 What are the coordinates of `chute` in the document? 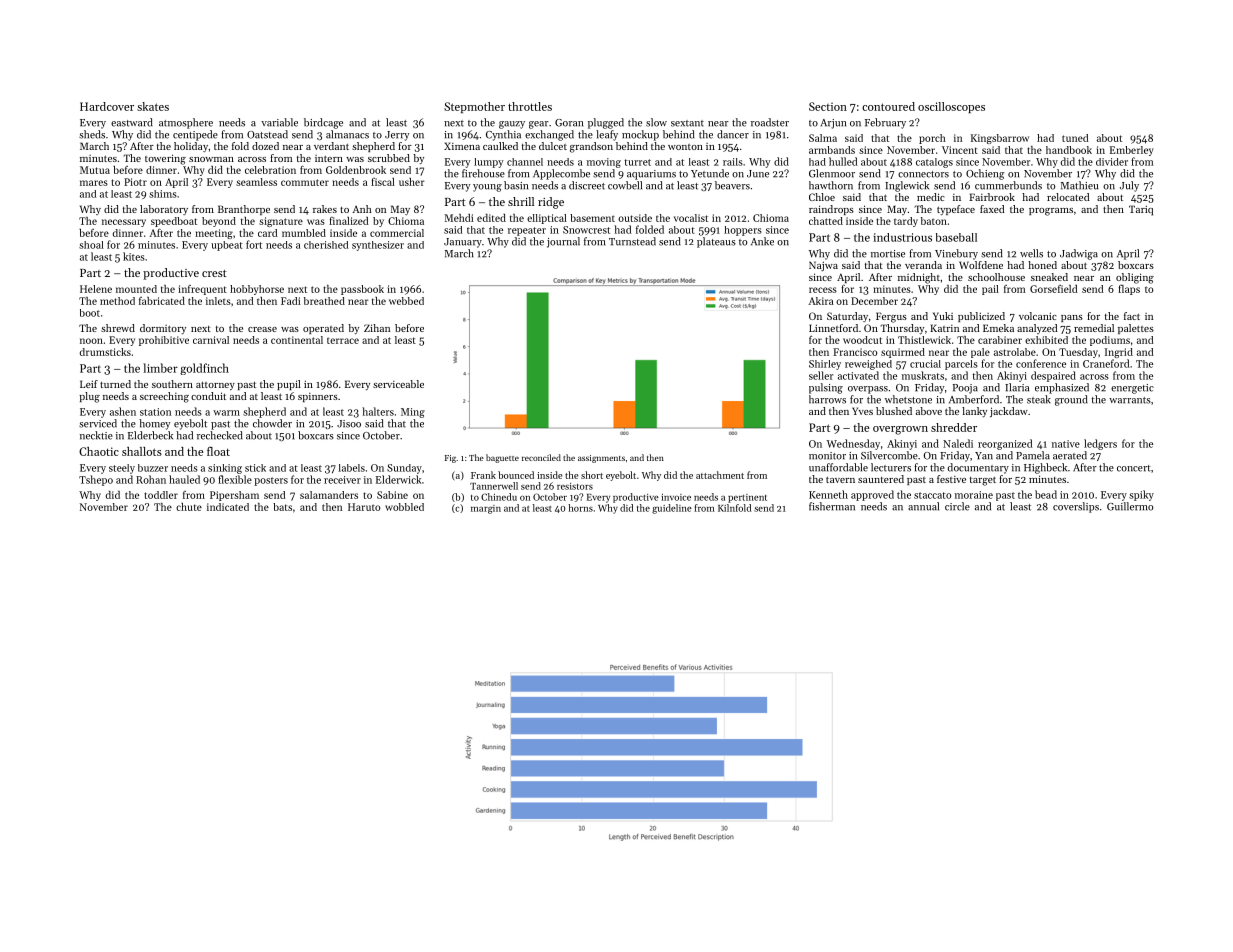 It's located at (189, 507).
